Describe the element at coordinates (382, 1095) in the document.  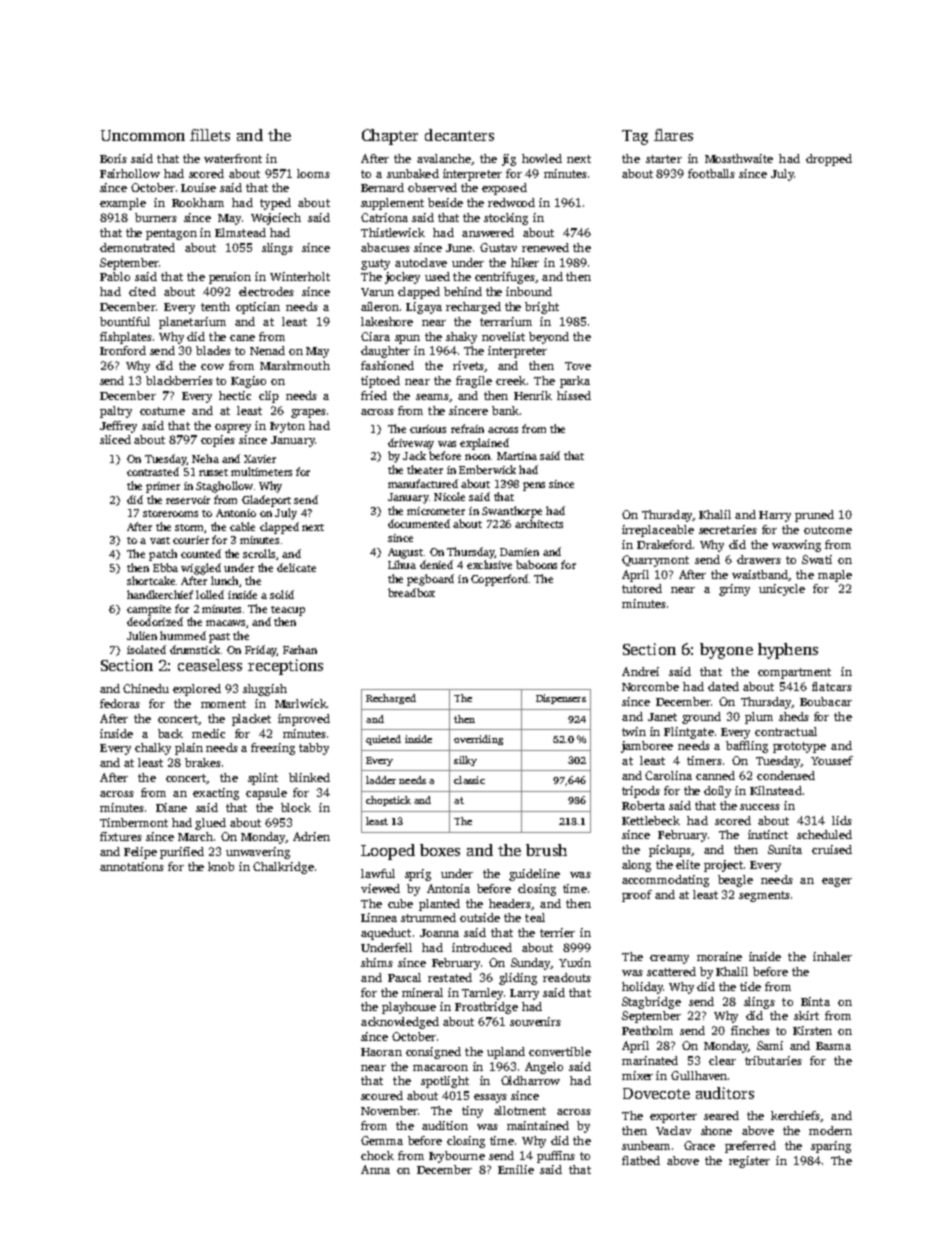
I see `scoured` at that location.
